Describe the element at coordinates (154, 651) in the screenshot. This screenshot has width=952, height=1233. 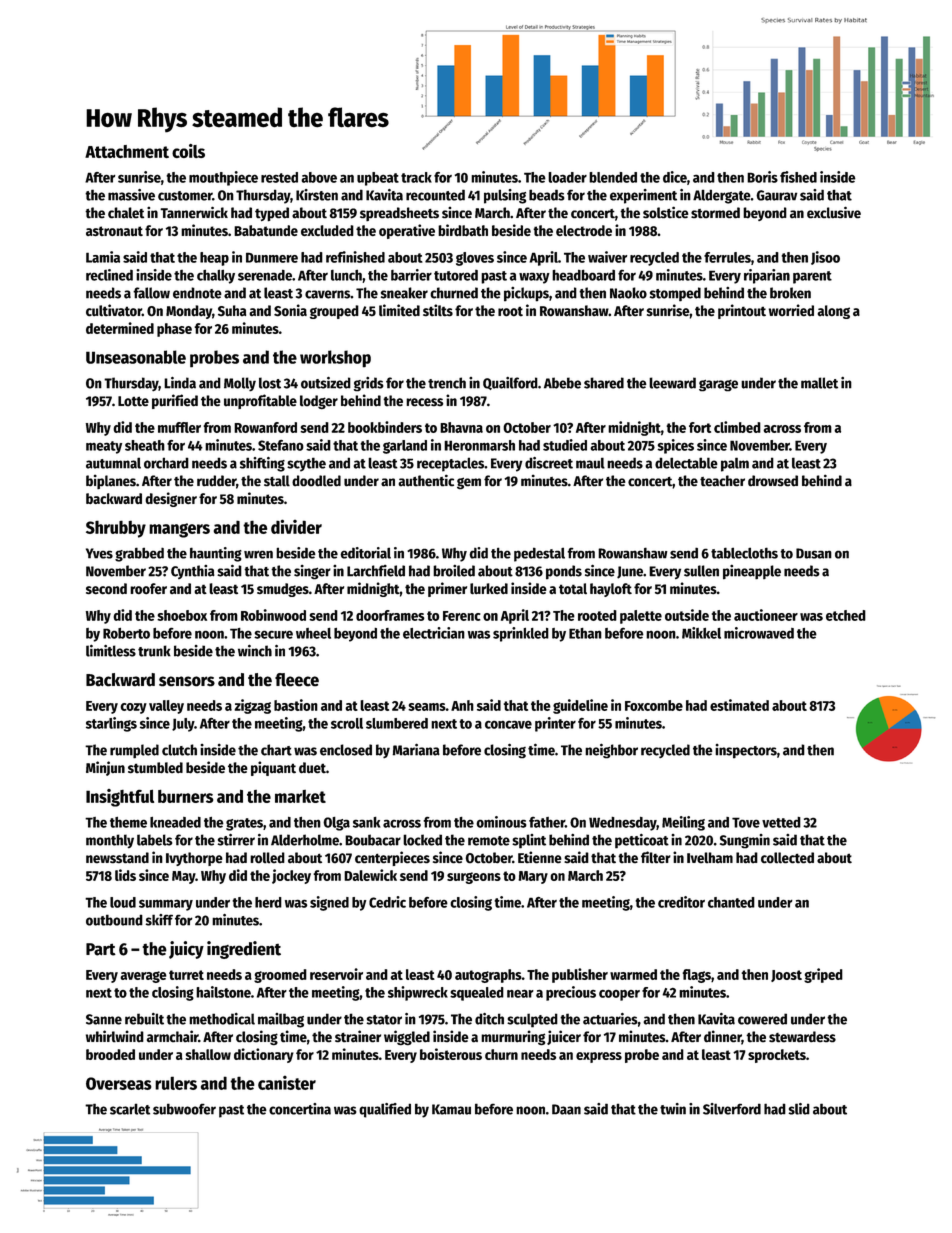
I see `trunk` at that location.
